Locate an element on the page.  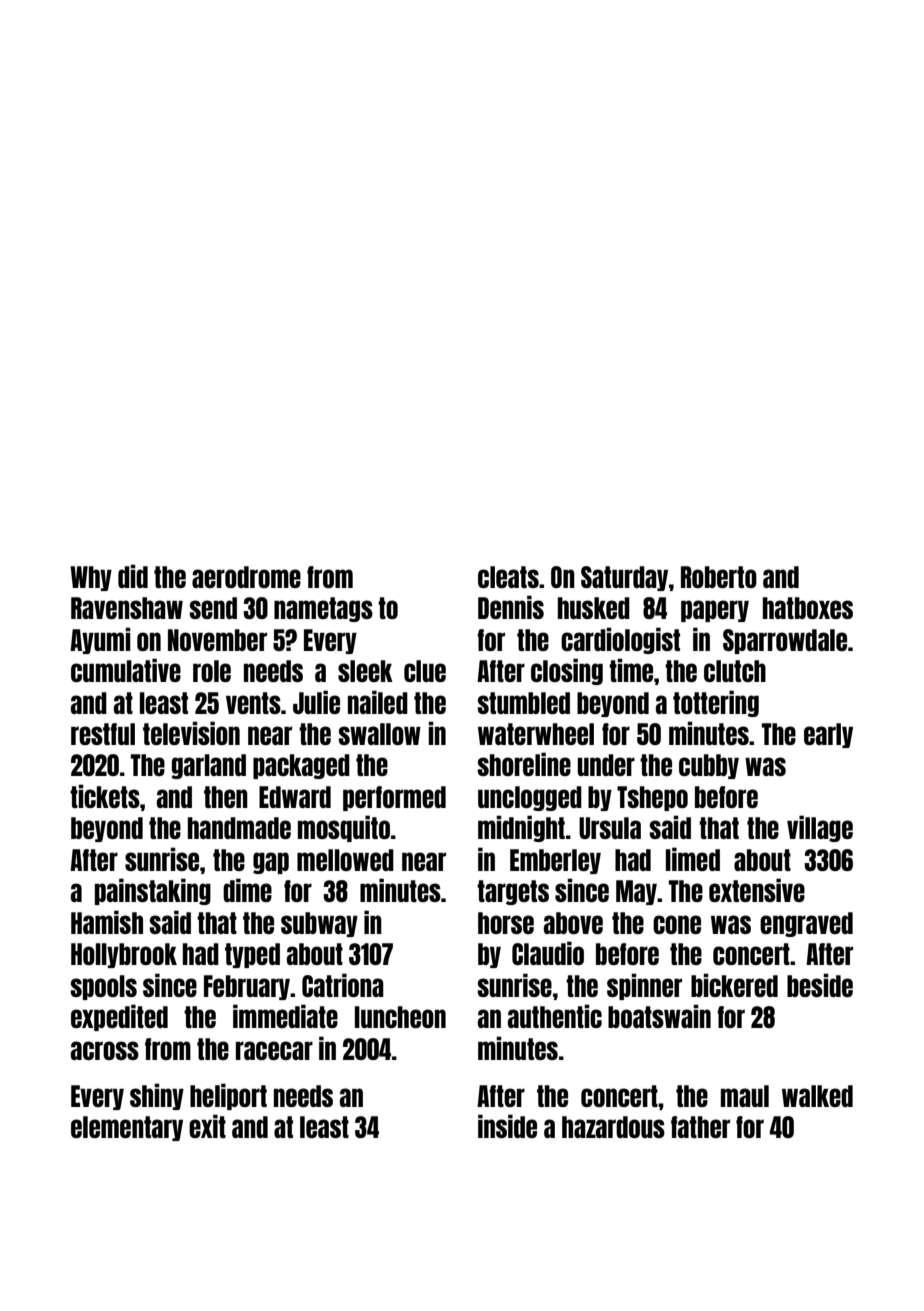
aerodrome is located at coordinates (246, 577).
